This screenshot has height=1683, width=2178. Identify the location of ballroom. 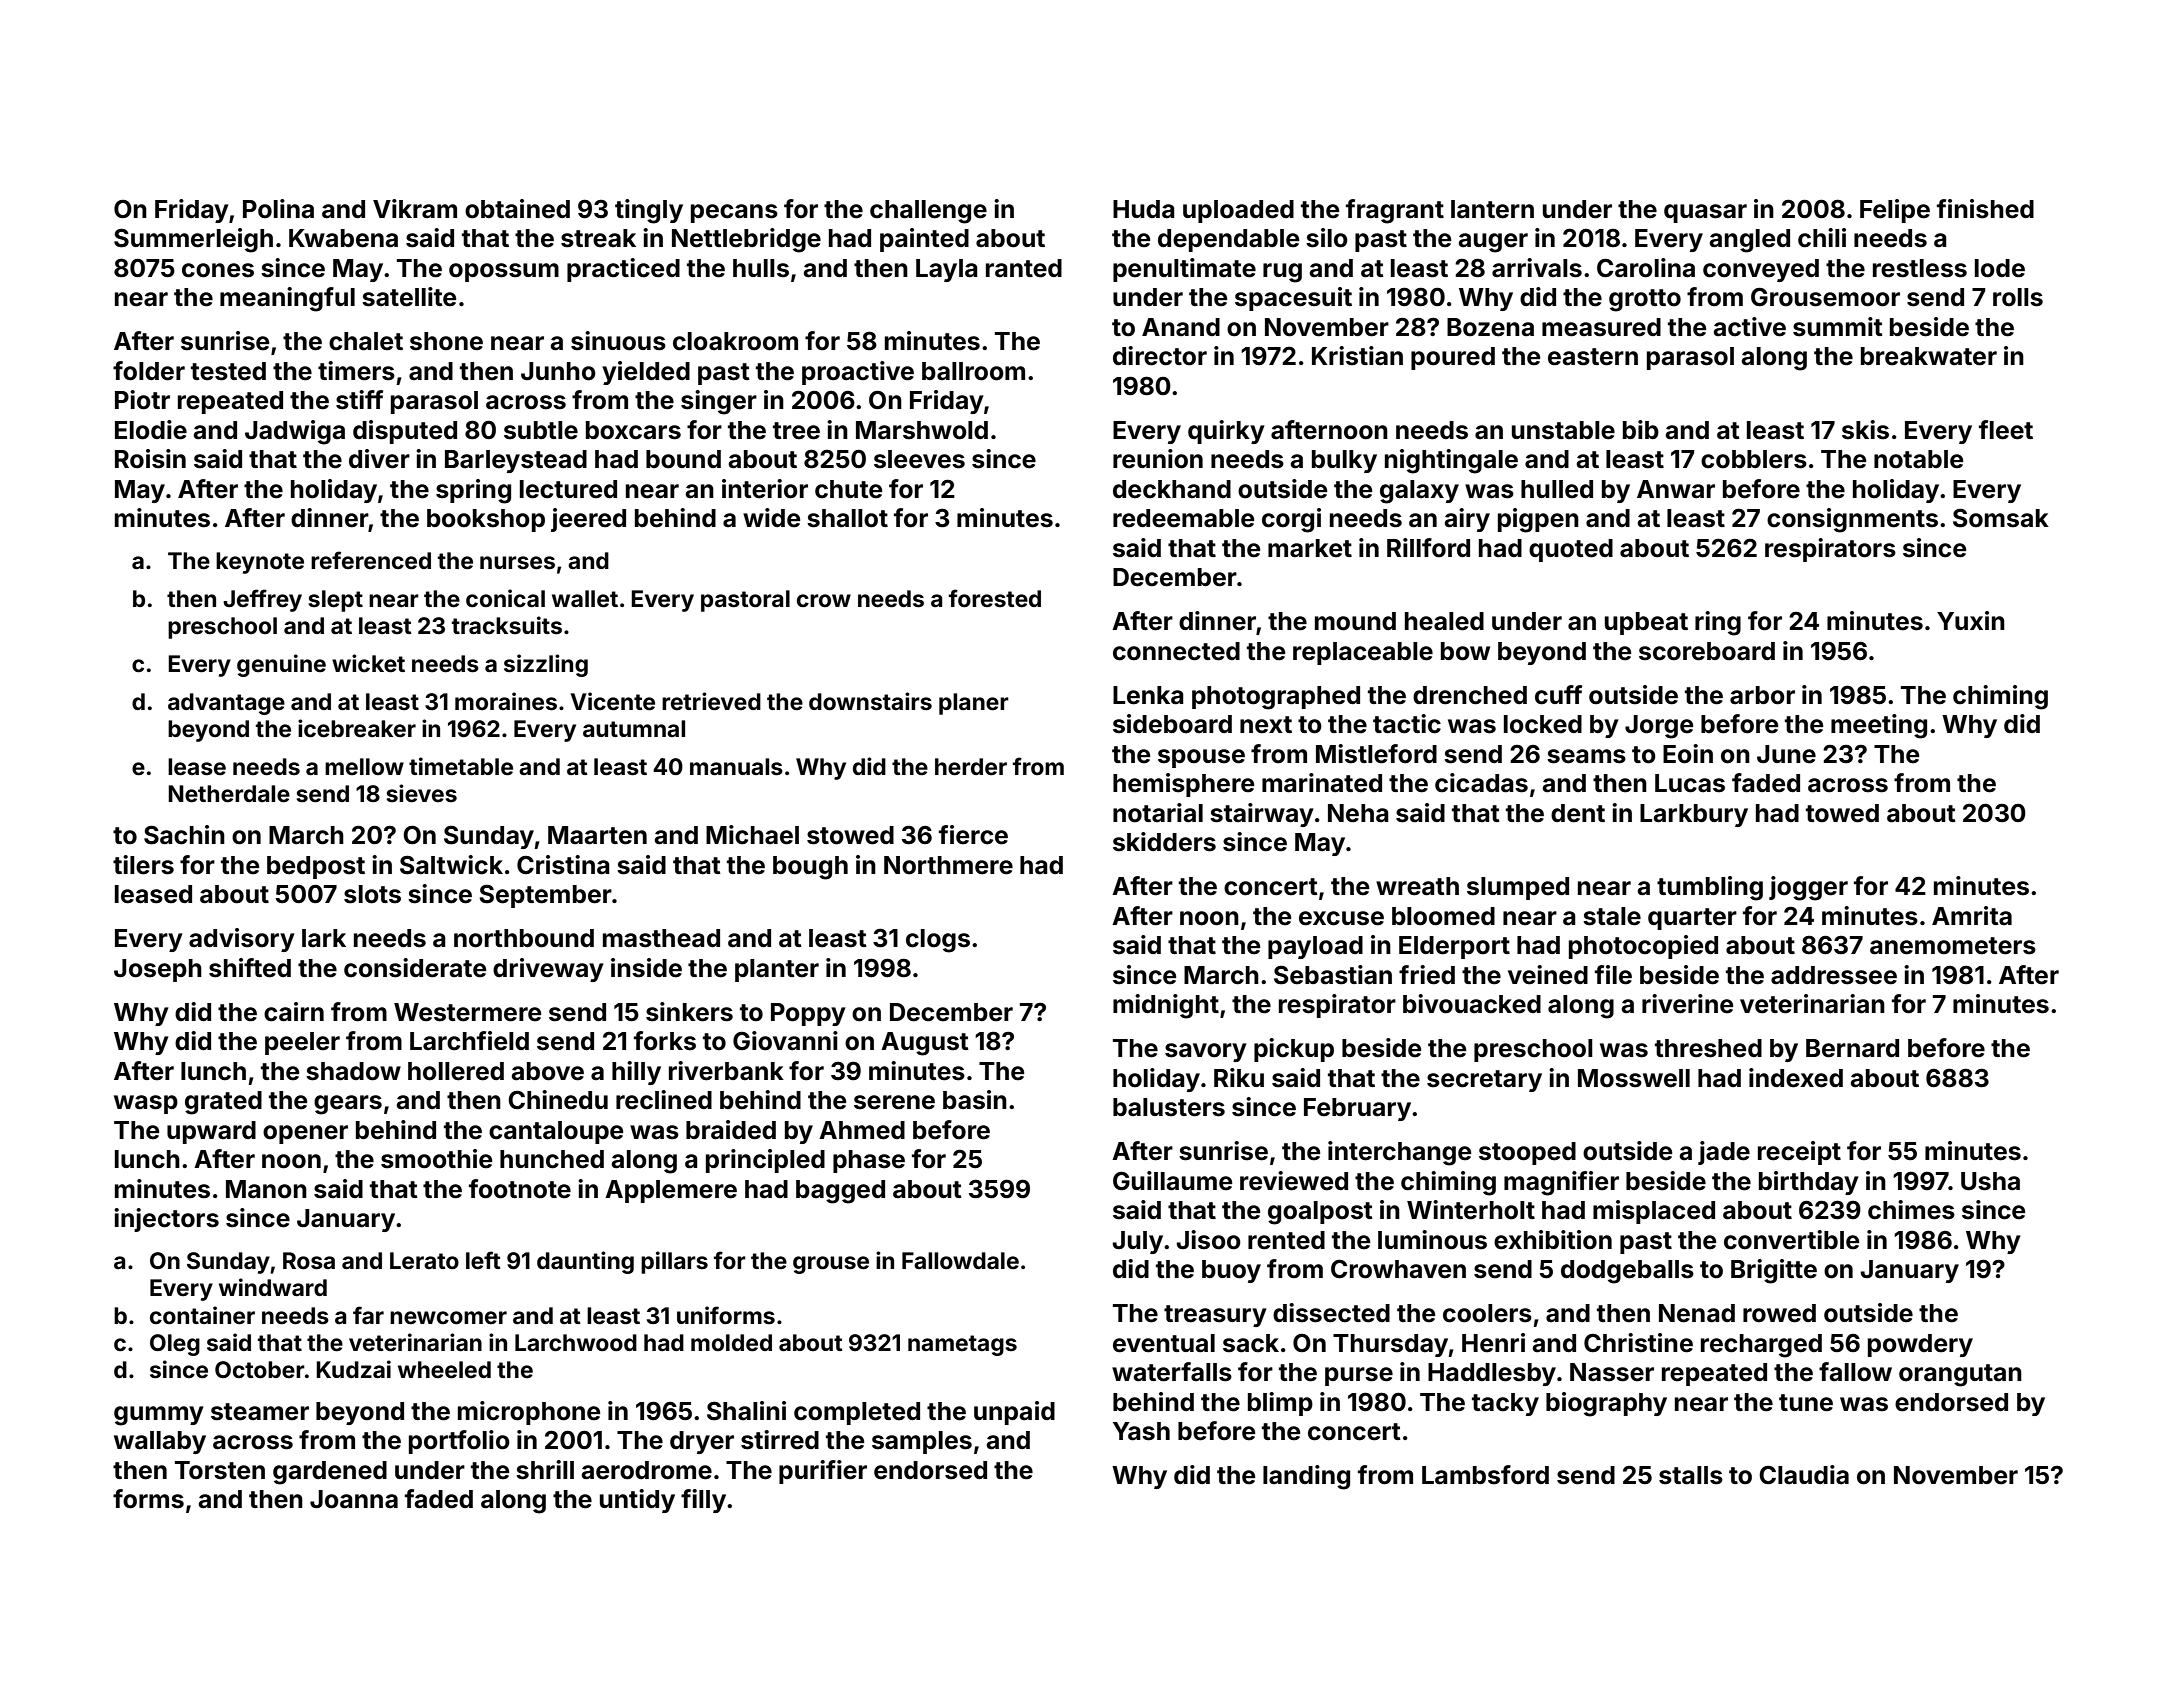
(973, 371).
